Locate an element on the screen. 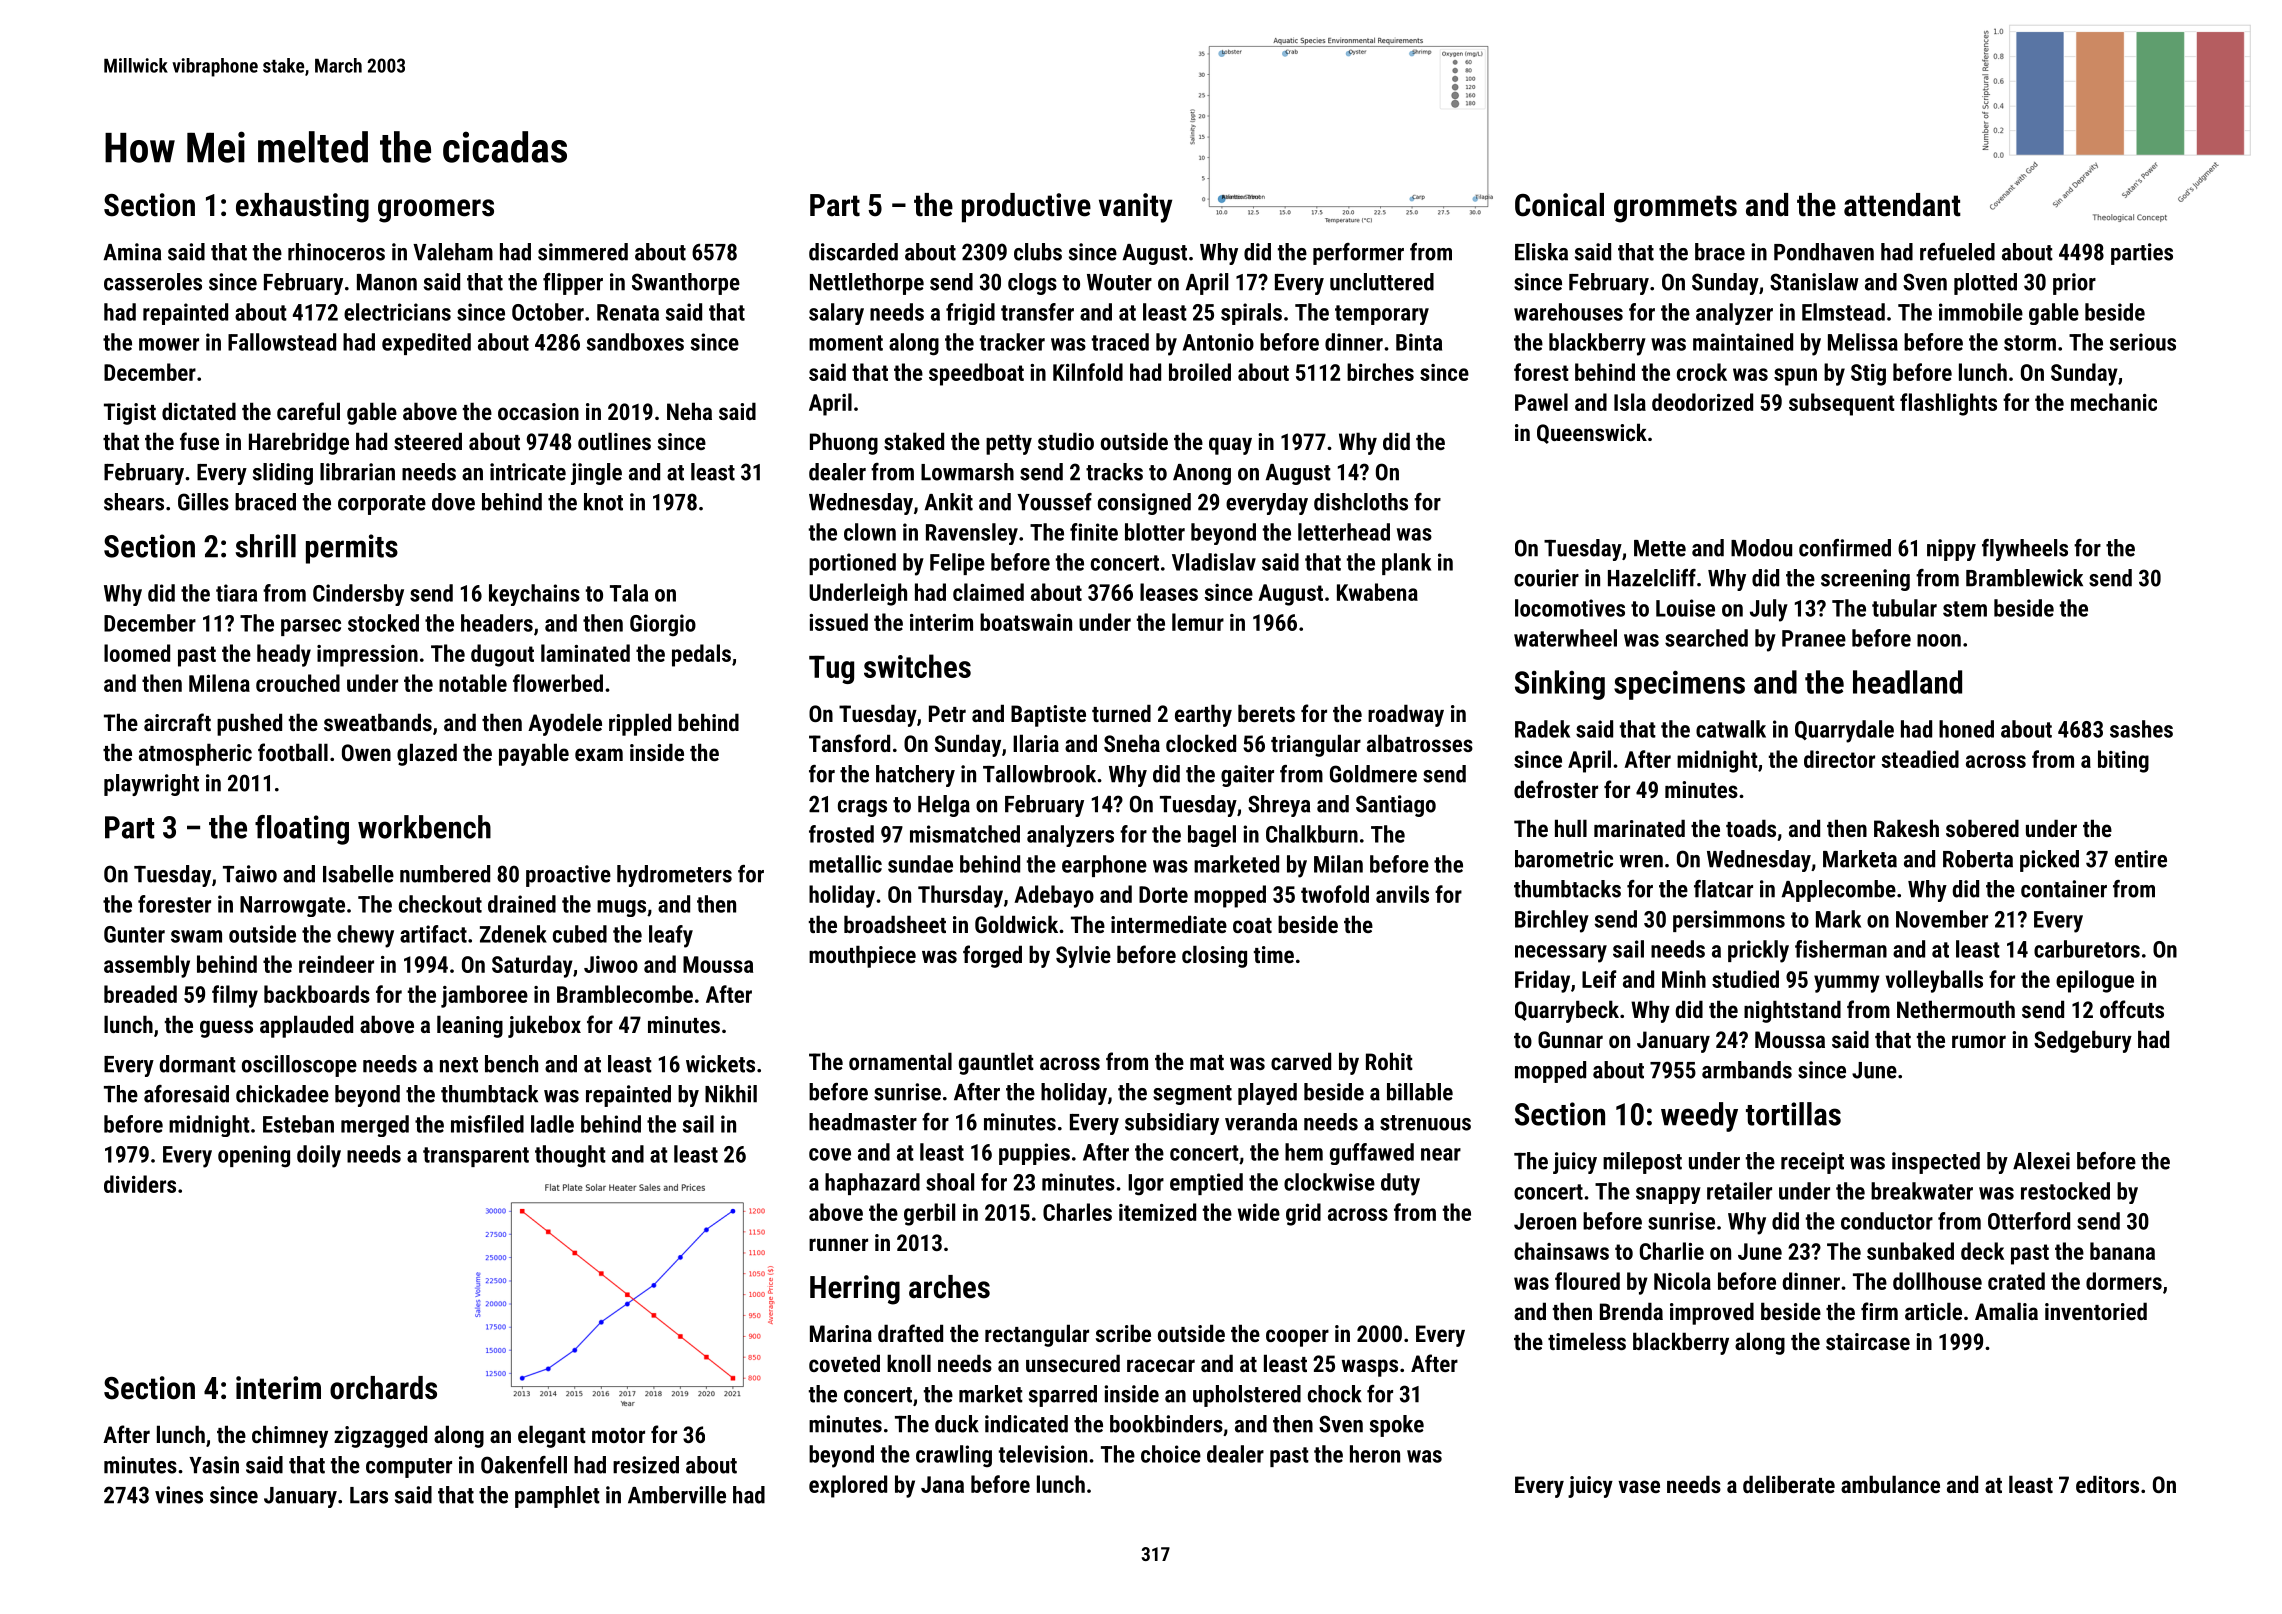 The width and height of the screenshot is (2282, 1614). transparent is located at coordinates (476, 1157).
